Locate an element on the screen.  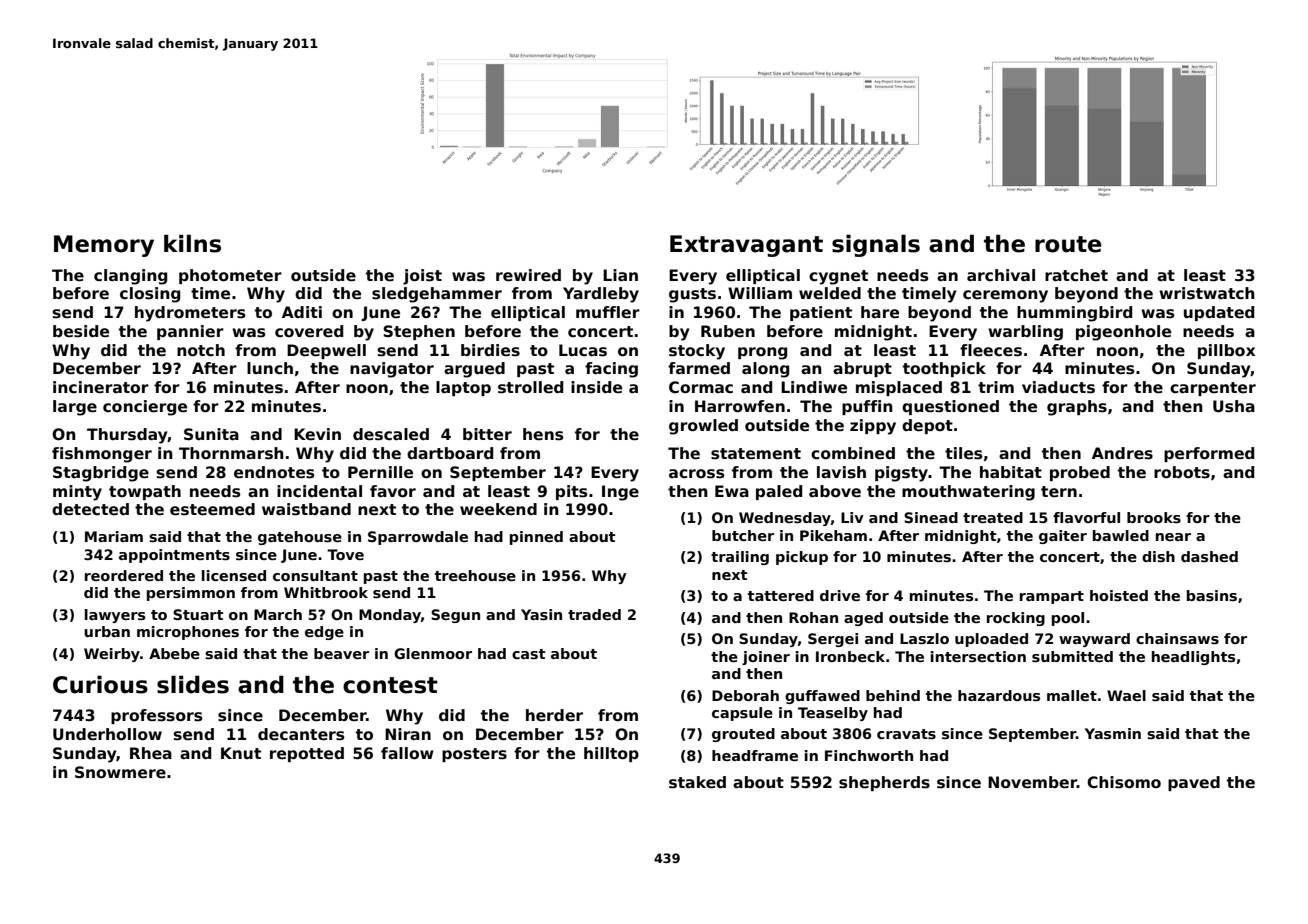
staked is located at coordinates (697, 782).
